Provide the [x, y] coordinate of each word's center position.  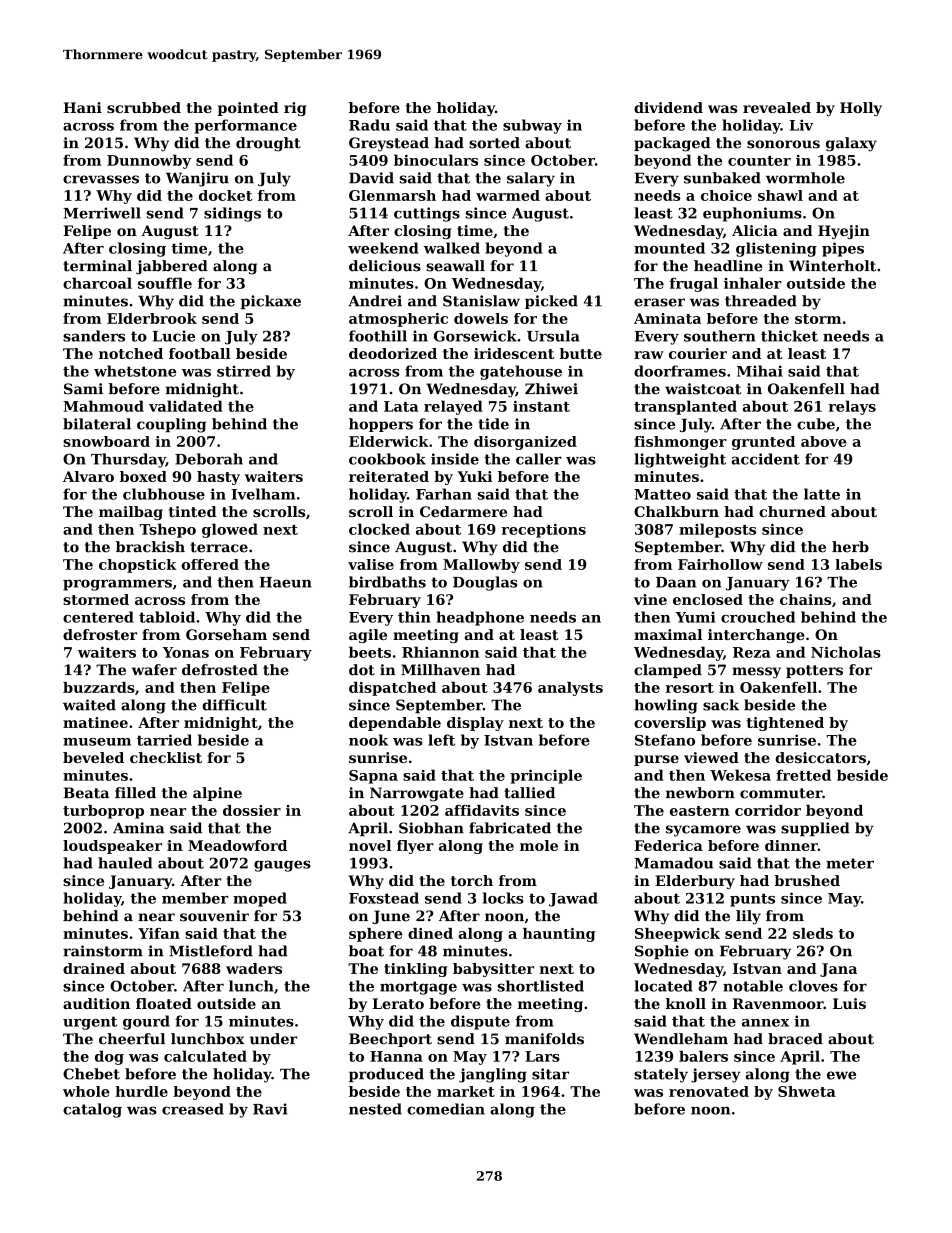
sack [721, 705]
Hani [82, 107]
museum [97, 742]
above [824, 441]
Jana [838, 970]
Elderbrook [152, 318]
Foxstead [384, 898]
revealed [777, 107]
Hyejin [844, 232]
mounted [669, 248]
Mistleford [211, 951]
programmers [117, 585]
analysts [570, 689]
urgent [90, 1023]
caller [539, 459]
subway [532, 126]
